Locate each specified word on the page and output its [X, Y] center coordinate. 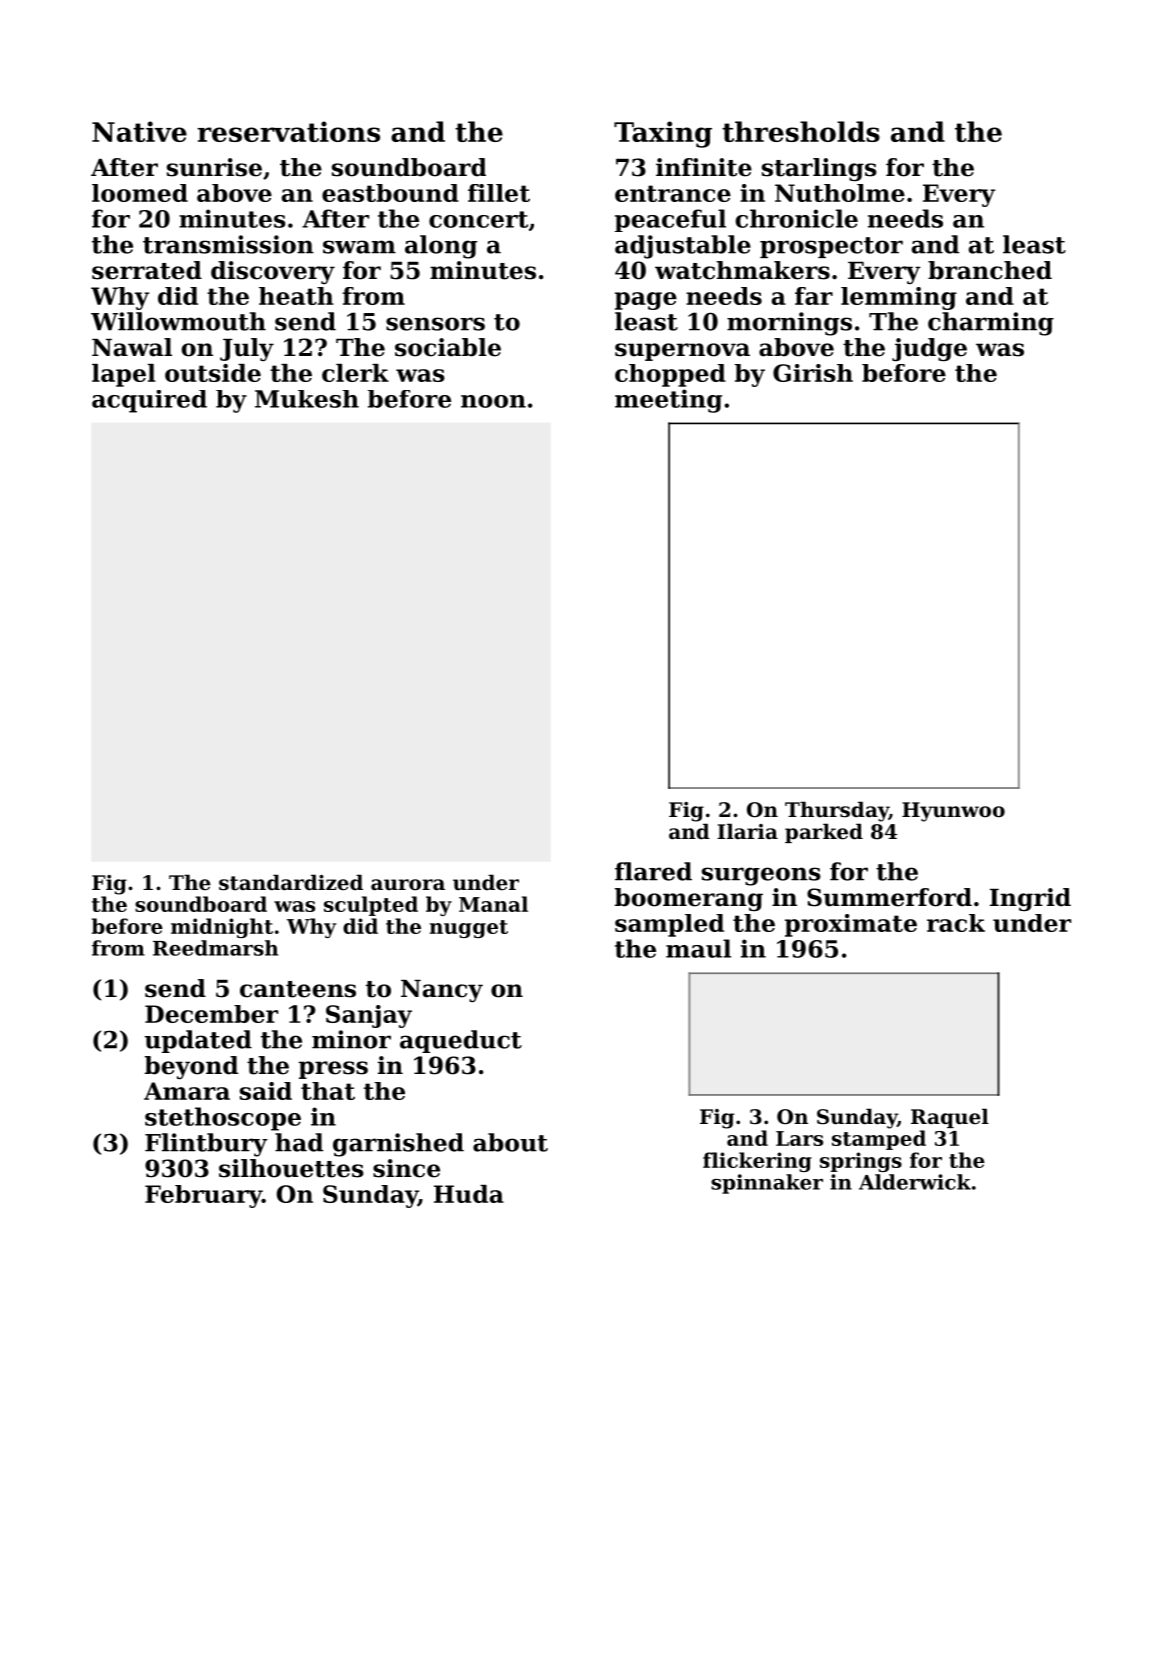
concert [478, 219]
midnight [222, 928]
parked [824, 833]
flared [653, 871]
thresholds [801, 131]
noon [493, 401]
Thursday [837, 811]
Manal [493, 904]
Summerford [889, 897]
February [203, 1196]
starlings [819, 169]
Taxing [663, 134]
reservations [289, 131]
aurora [408, 885]
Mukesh [307, 399]
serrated [147, 270]
